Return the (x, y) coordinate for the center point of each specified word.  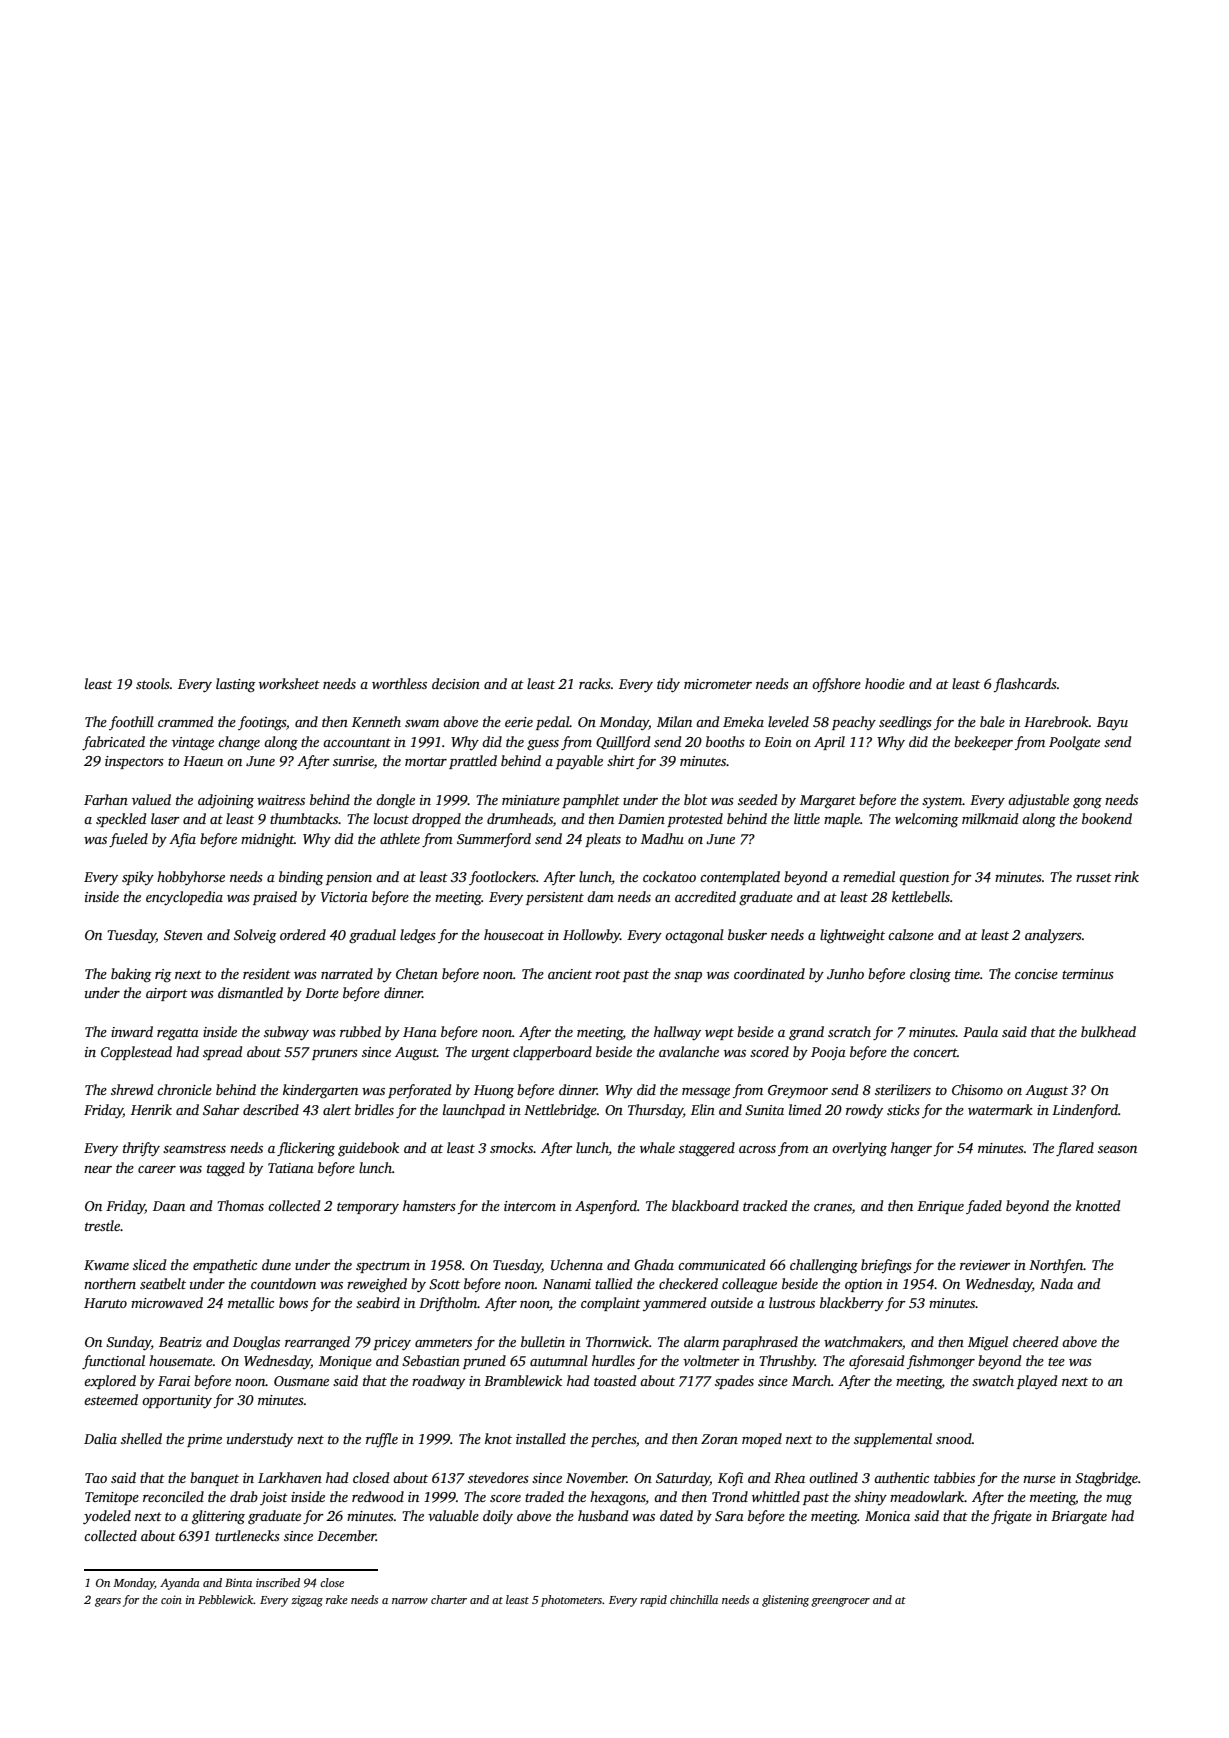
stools (153, 683)
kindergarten (320, 1091)
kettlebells (921, 896)
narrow (410, 1601)
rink (1127, 876)
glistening (785, 1601)
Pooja (828, 1053)
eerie (519, 722)
